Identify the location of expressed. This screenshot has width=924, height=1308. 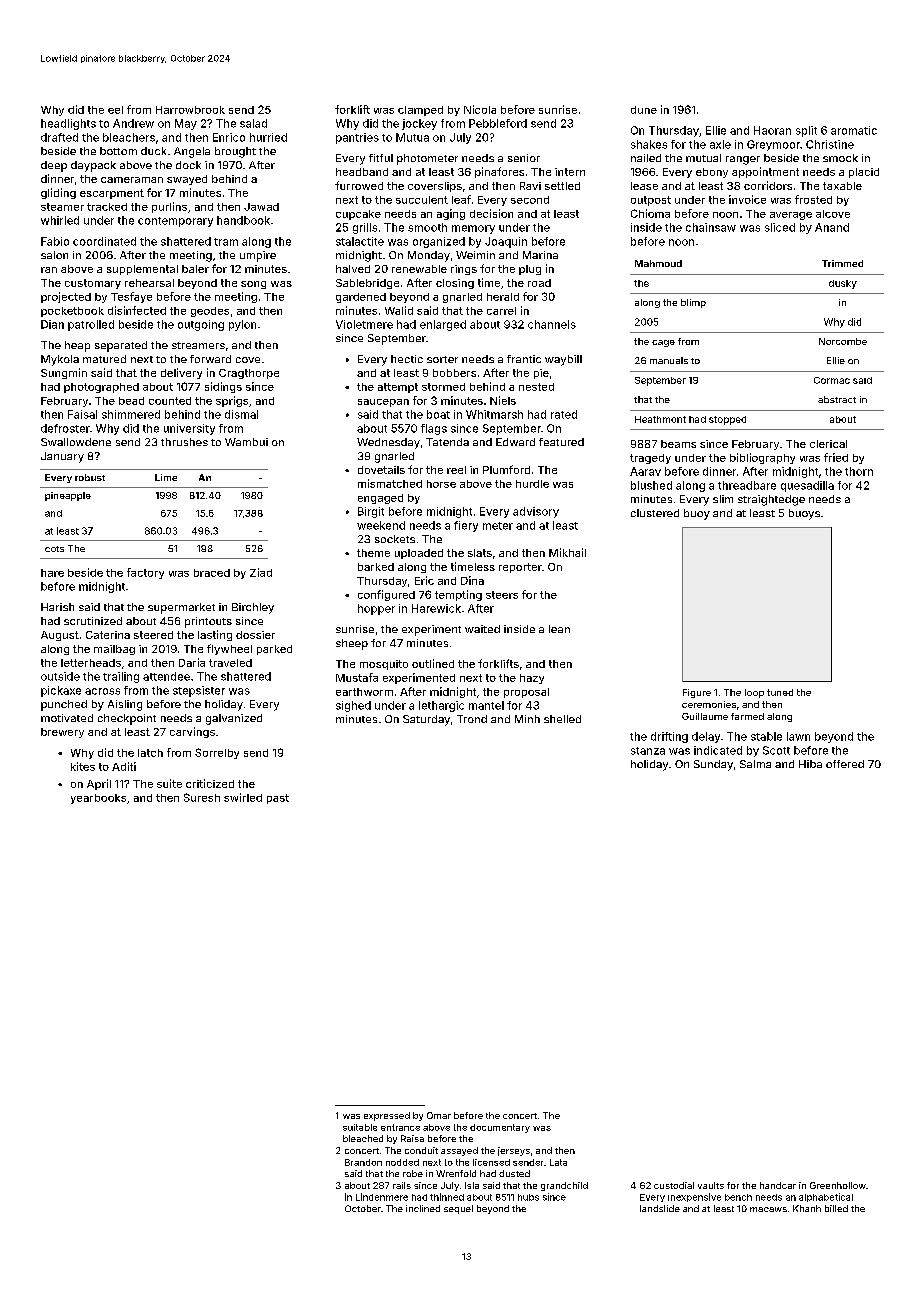
(387, 1116).
